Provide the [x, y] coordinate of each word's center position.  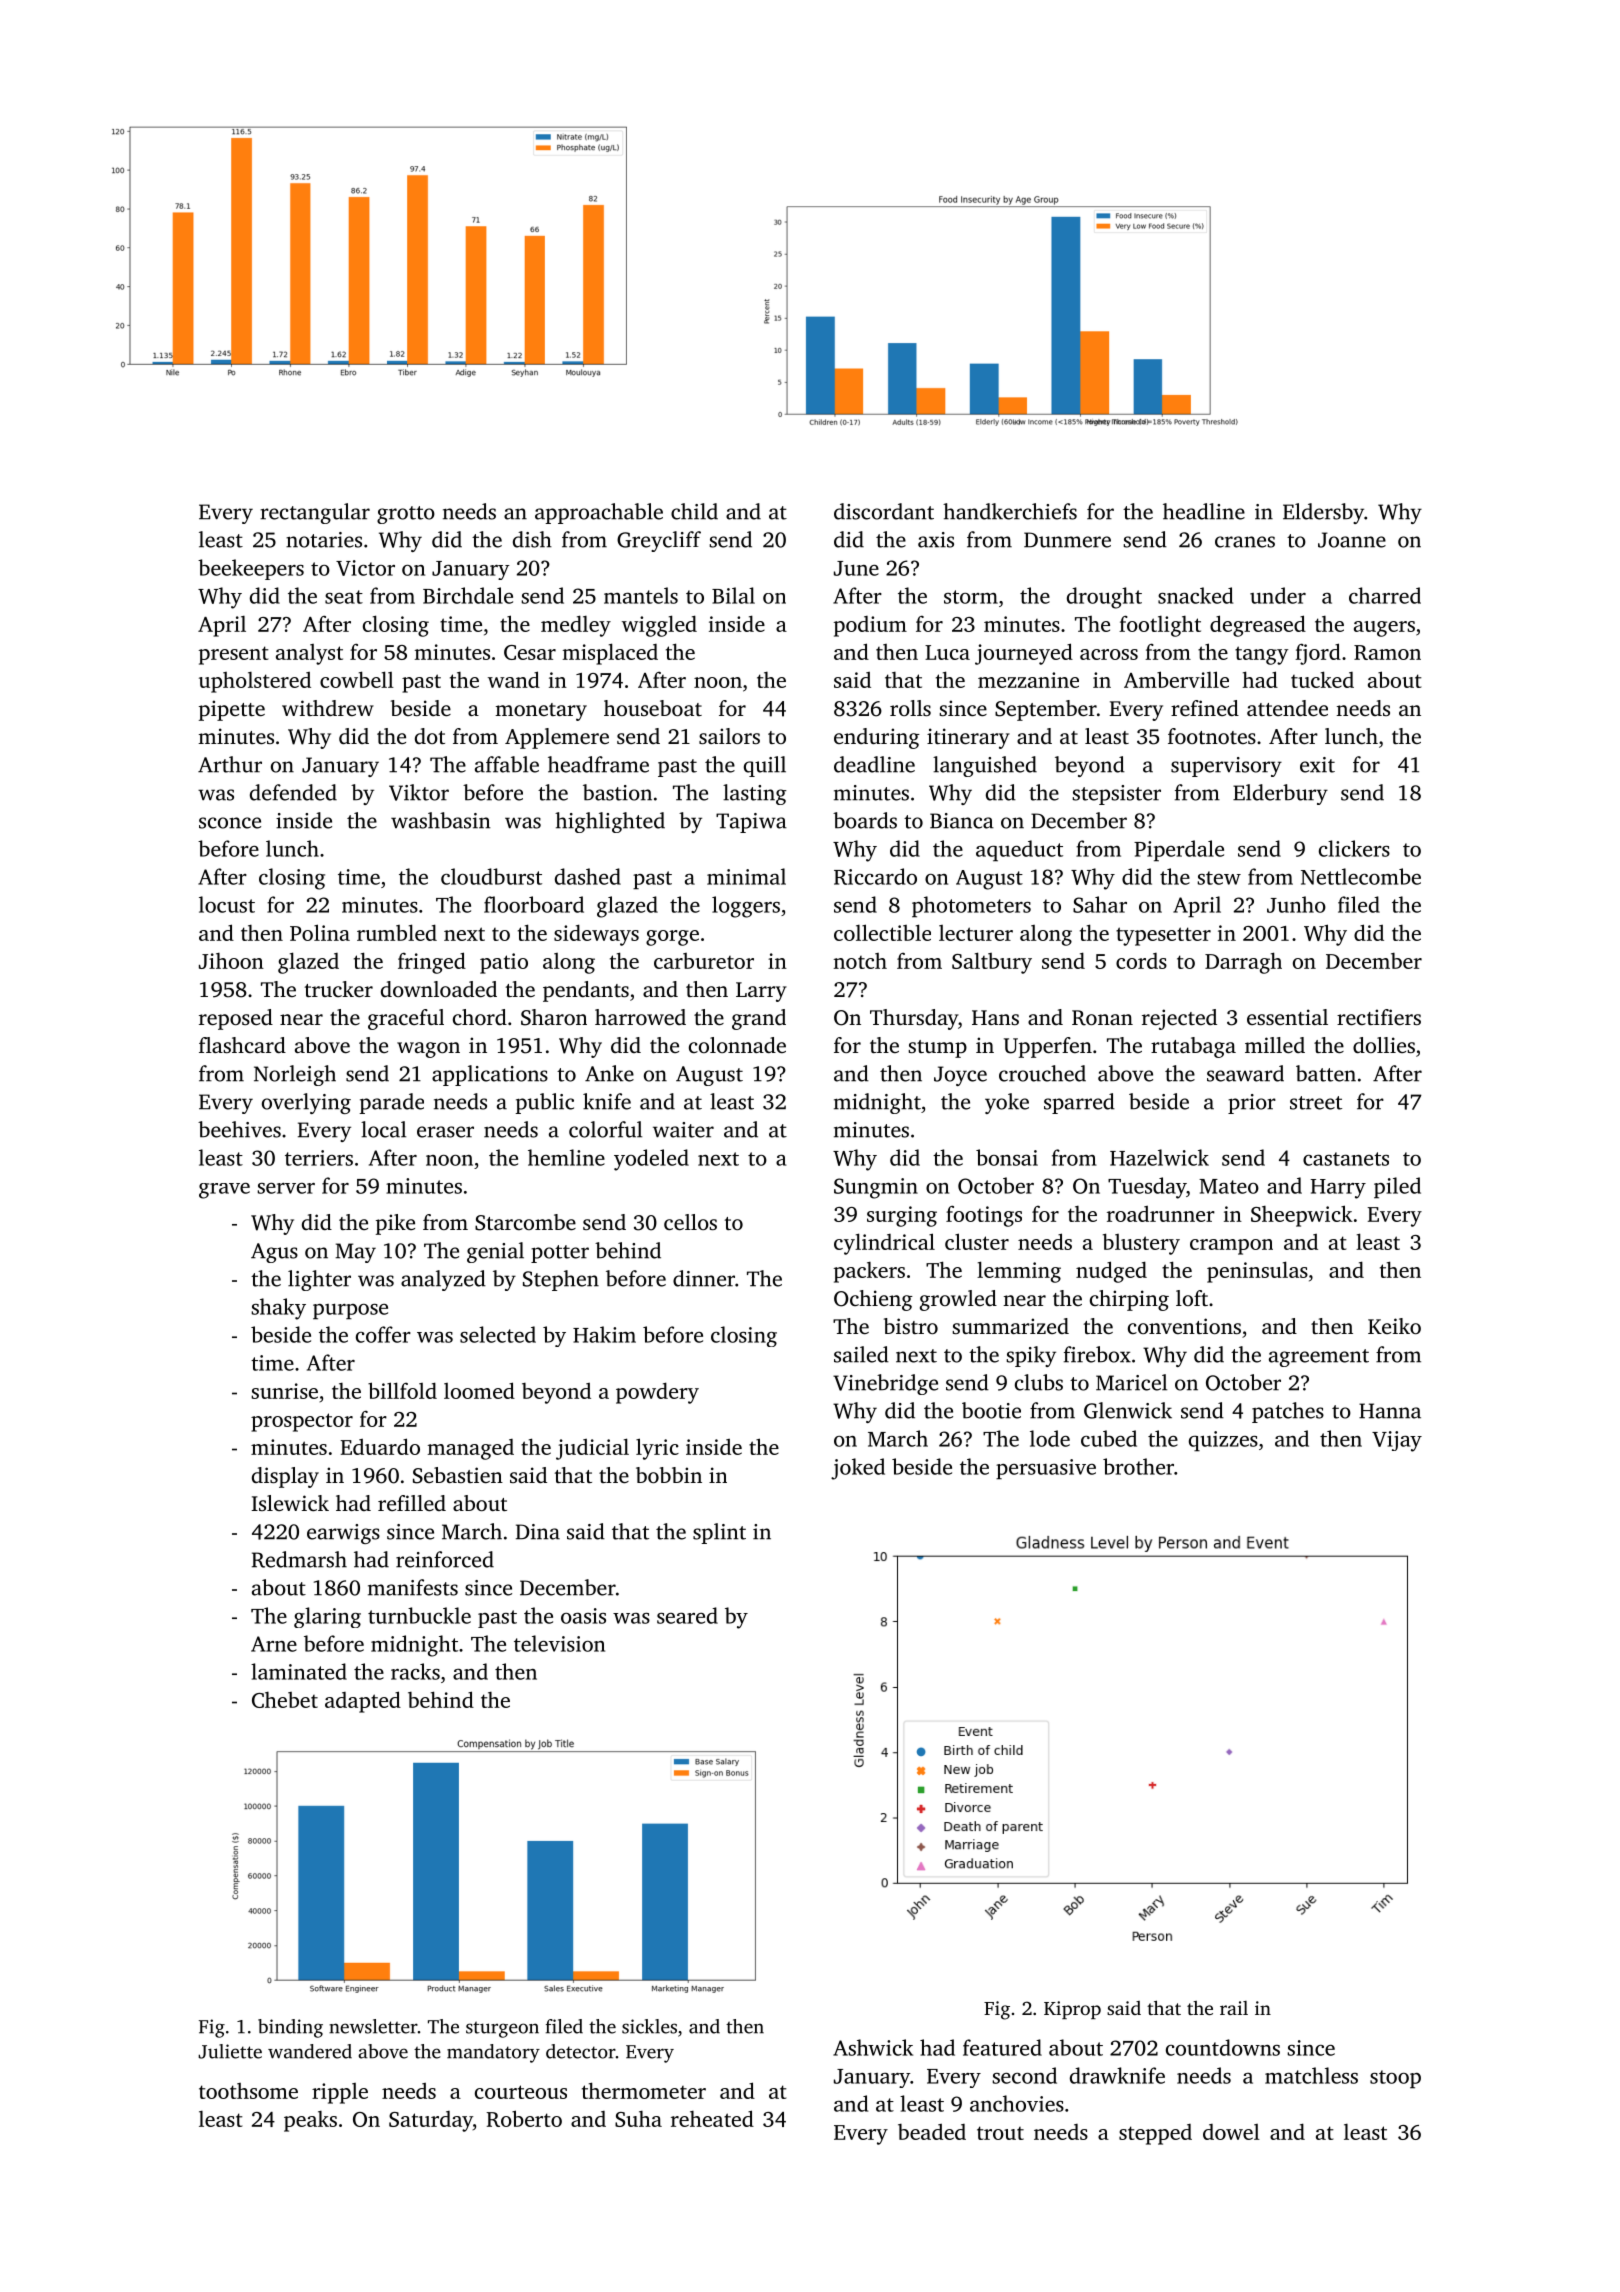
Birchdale [468, 595]
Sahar [1100, 904]
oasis [583, 1616]
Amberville [1176, 679]
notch [860, 961]
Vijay [1397, 1441]
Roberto [524, 2118]
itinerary [968, 738]
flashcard [242, 1045]
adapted [363, 1702]
